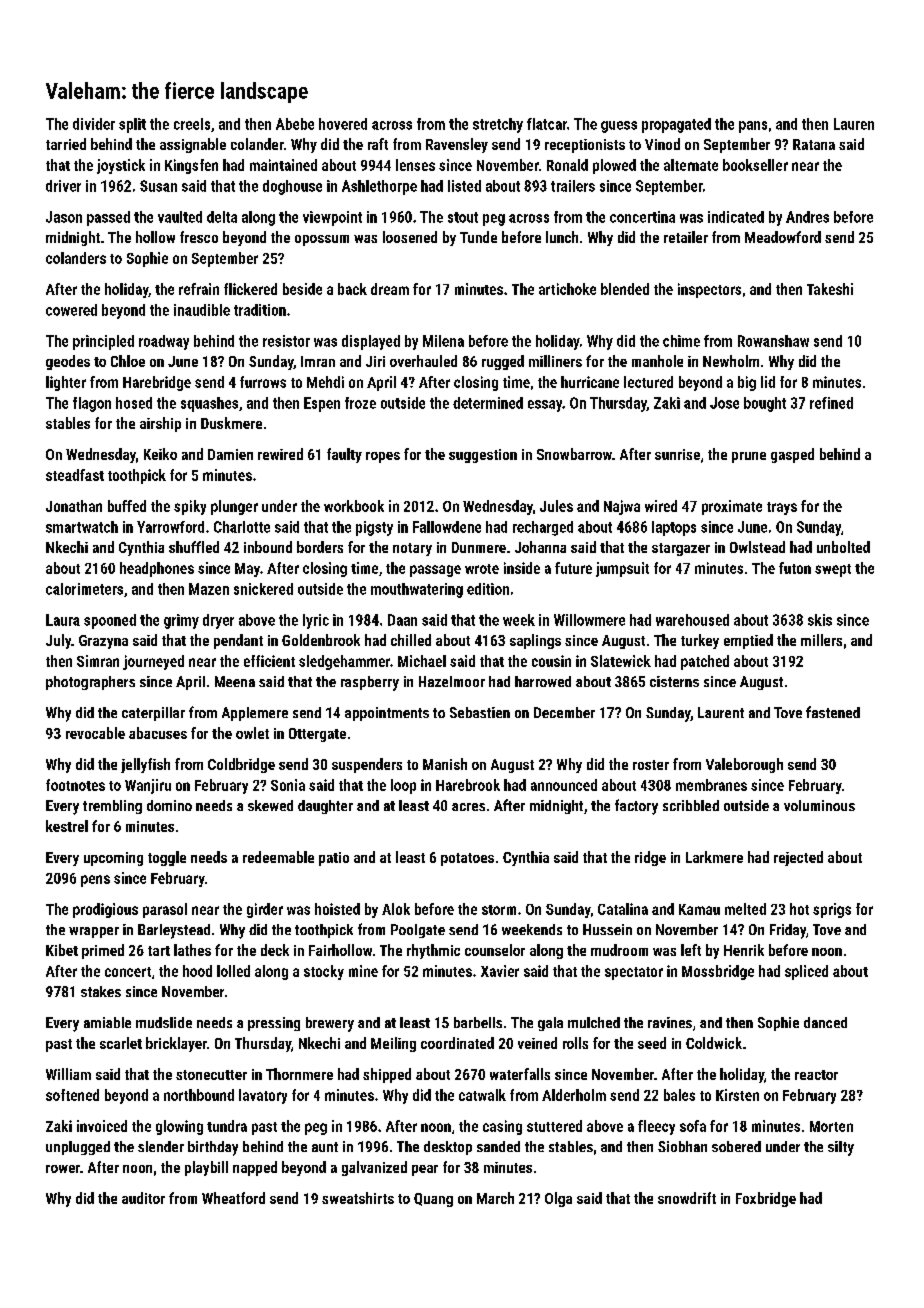 Image resolution: width=924 pixels, height=1308 pixels. I want to click on July, so click(58, 641).
